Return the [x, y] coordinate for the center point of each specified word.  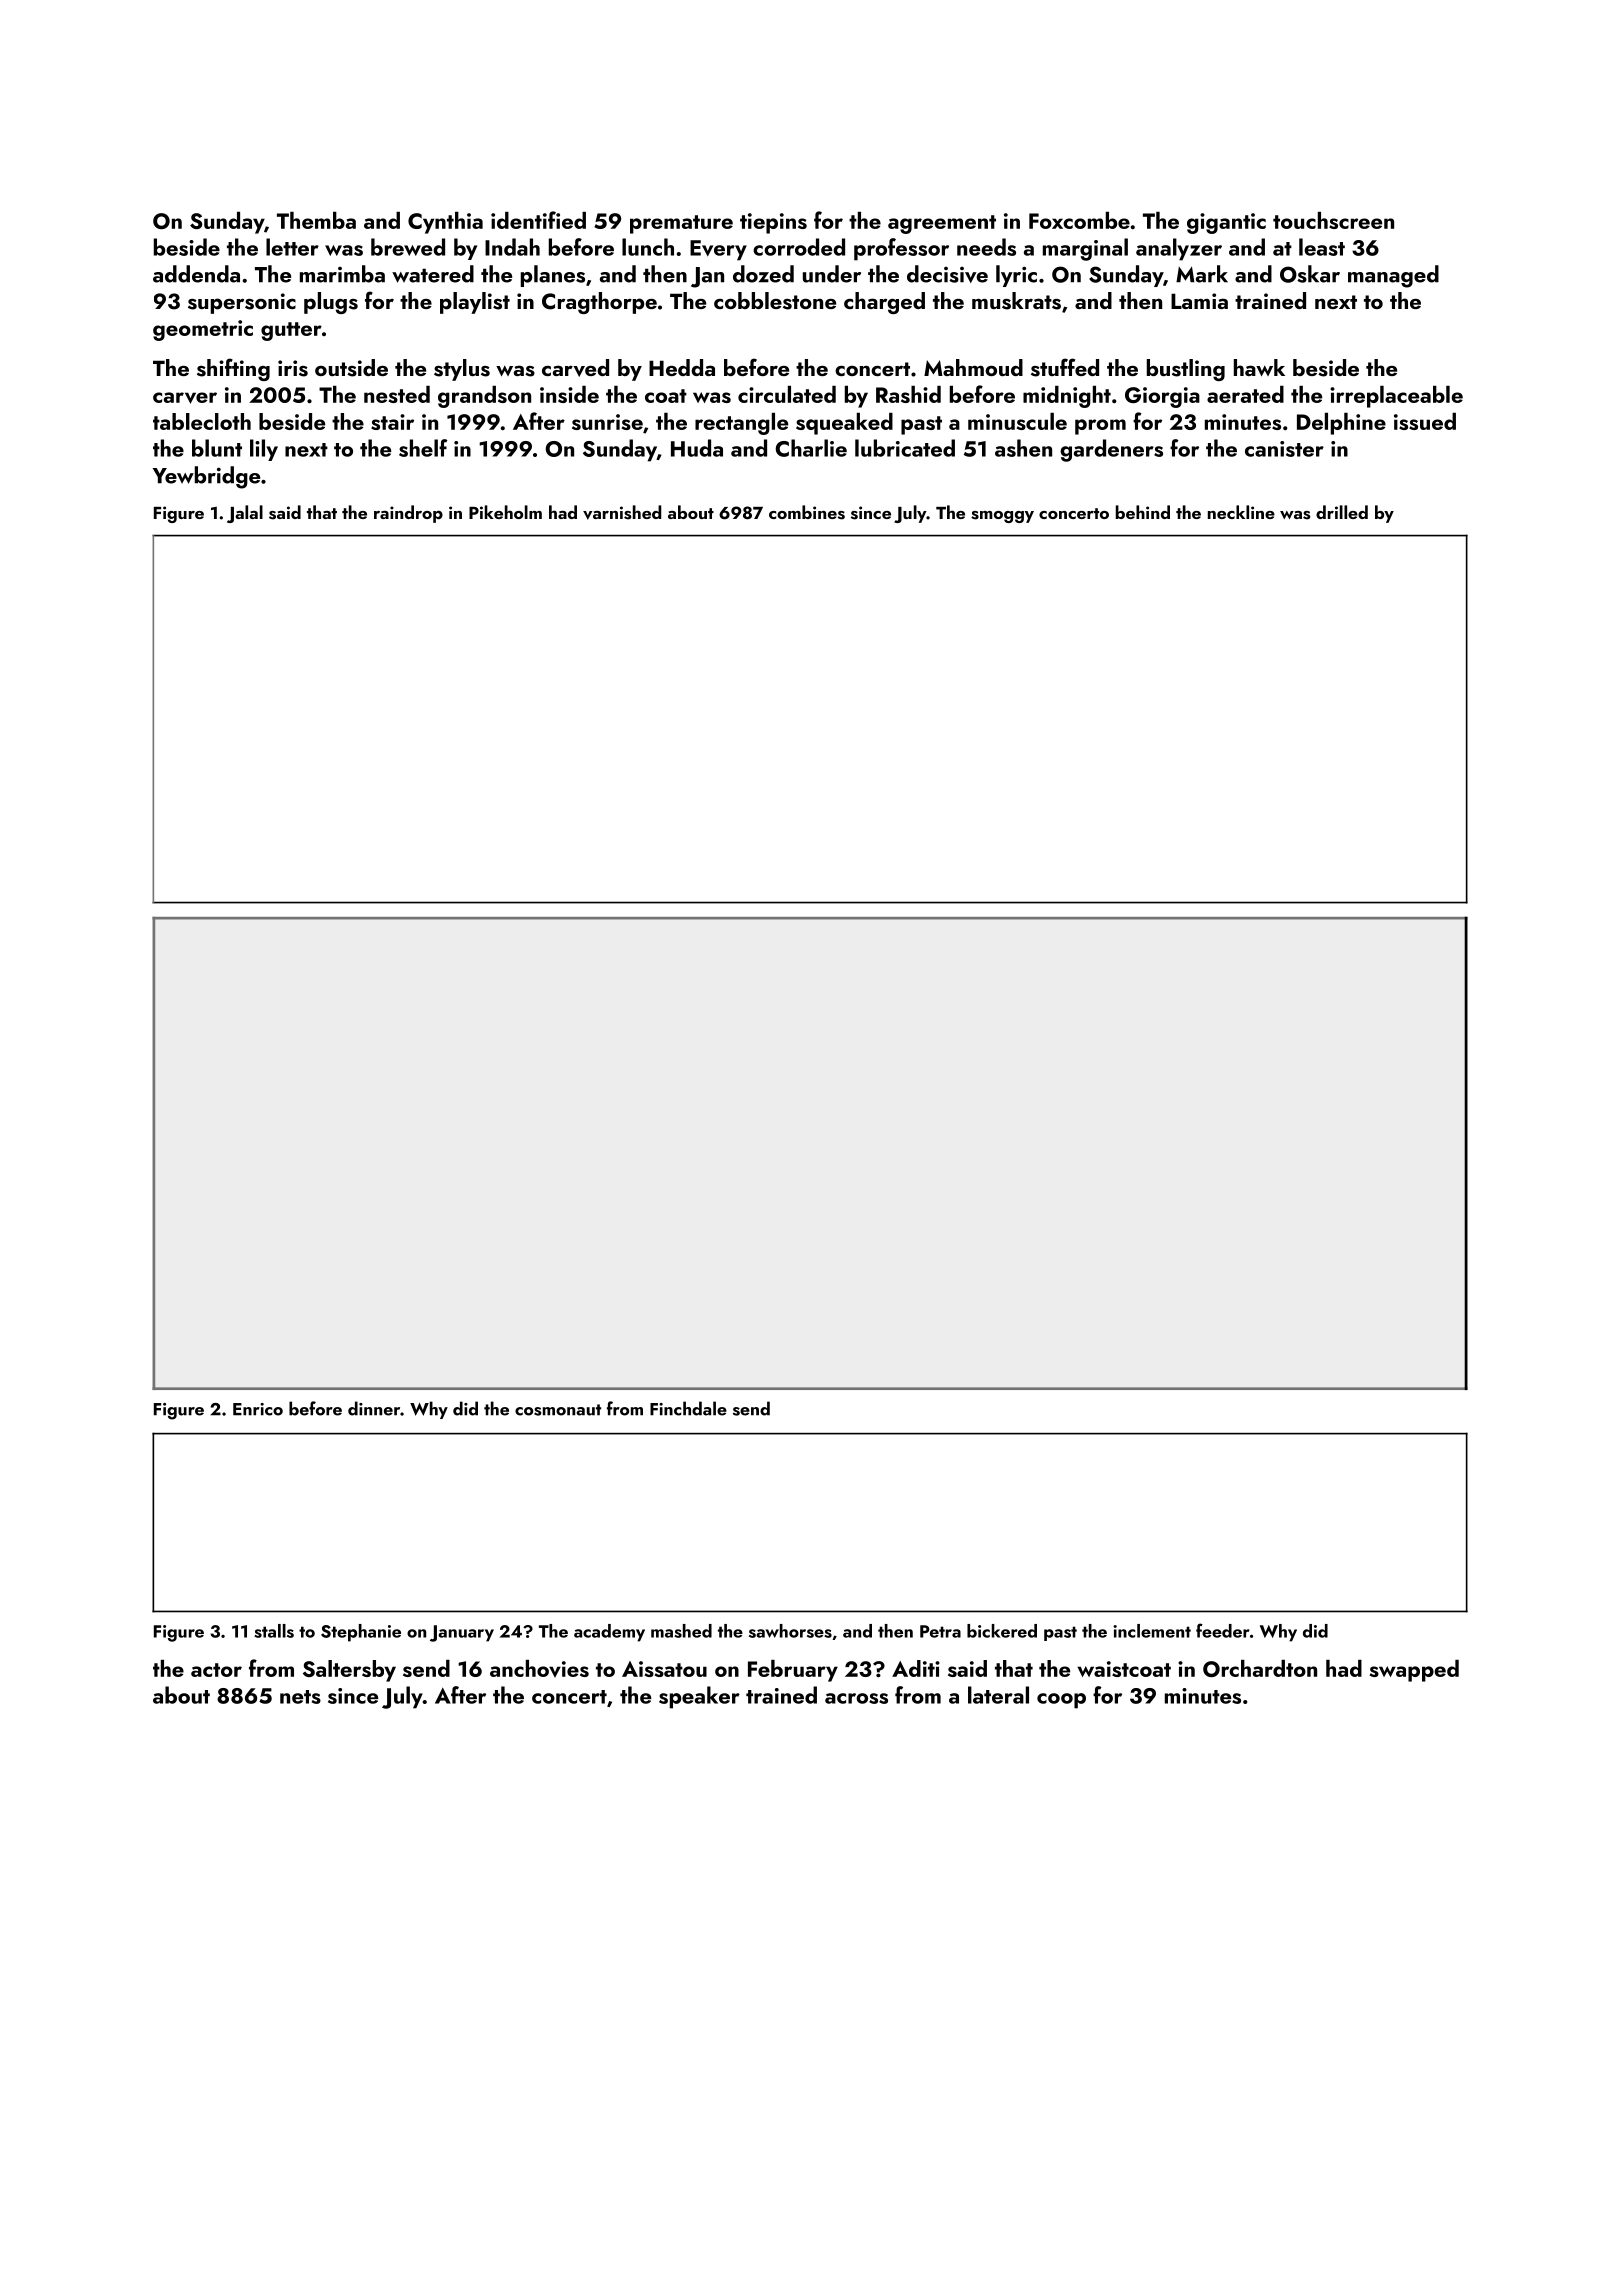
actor [216, 1670]
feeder [1223, 1630]
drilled [1342, 512]
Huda [697, 448]
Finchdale [688, 1408]
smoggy [1002, 517]
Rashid [908, 394]
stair [392, 422]
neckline [1241, 512]
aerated [1245, 394]
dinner [374, 1408]
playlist [475, 303]
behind [1143, 512]
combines [807, 512]
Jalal [245, 514]
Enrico [258, 1409]
